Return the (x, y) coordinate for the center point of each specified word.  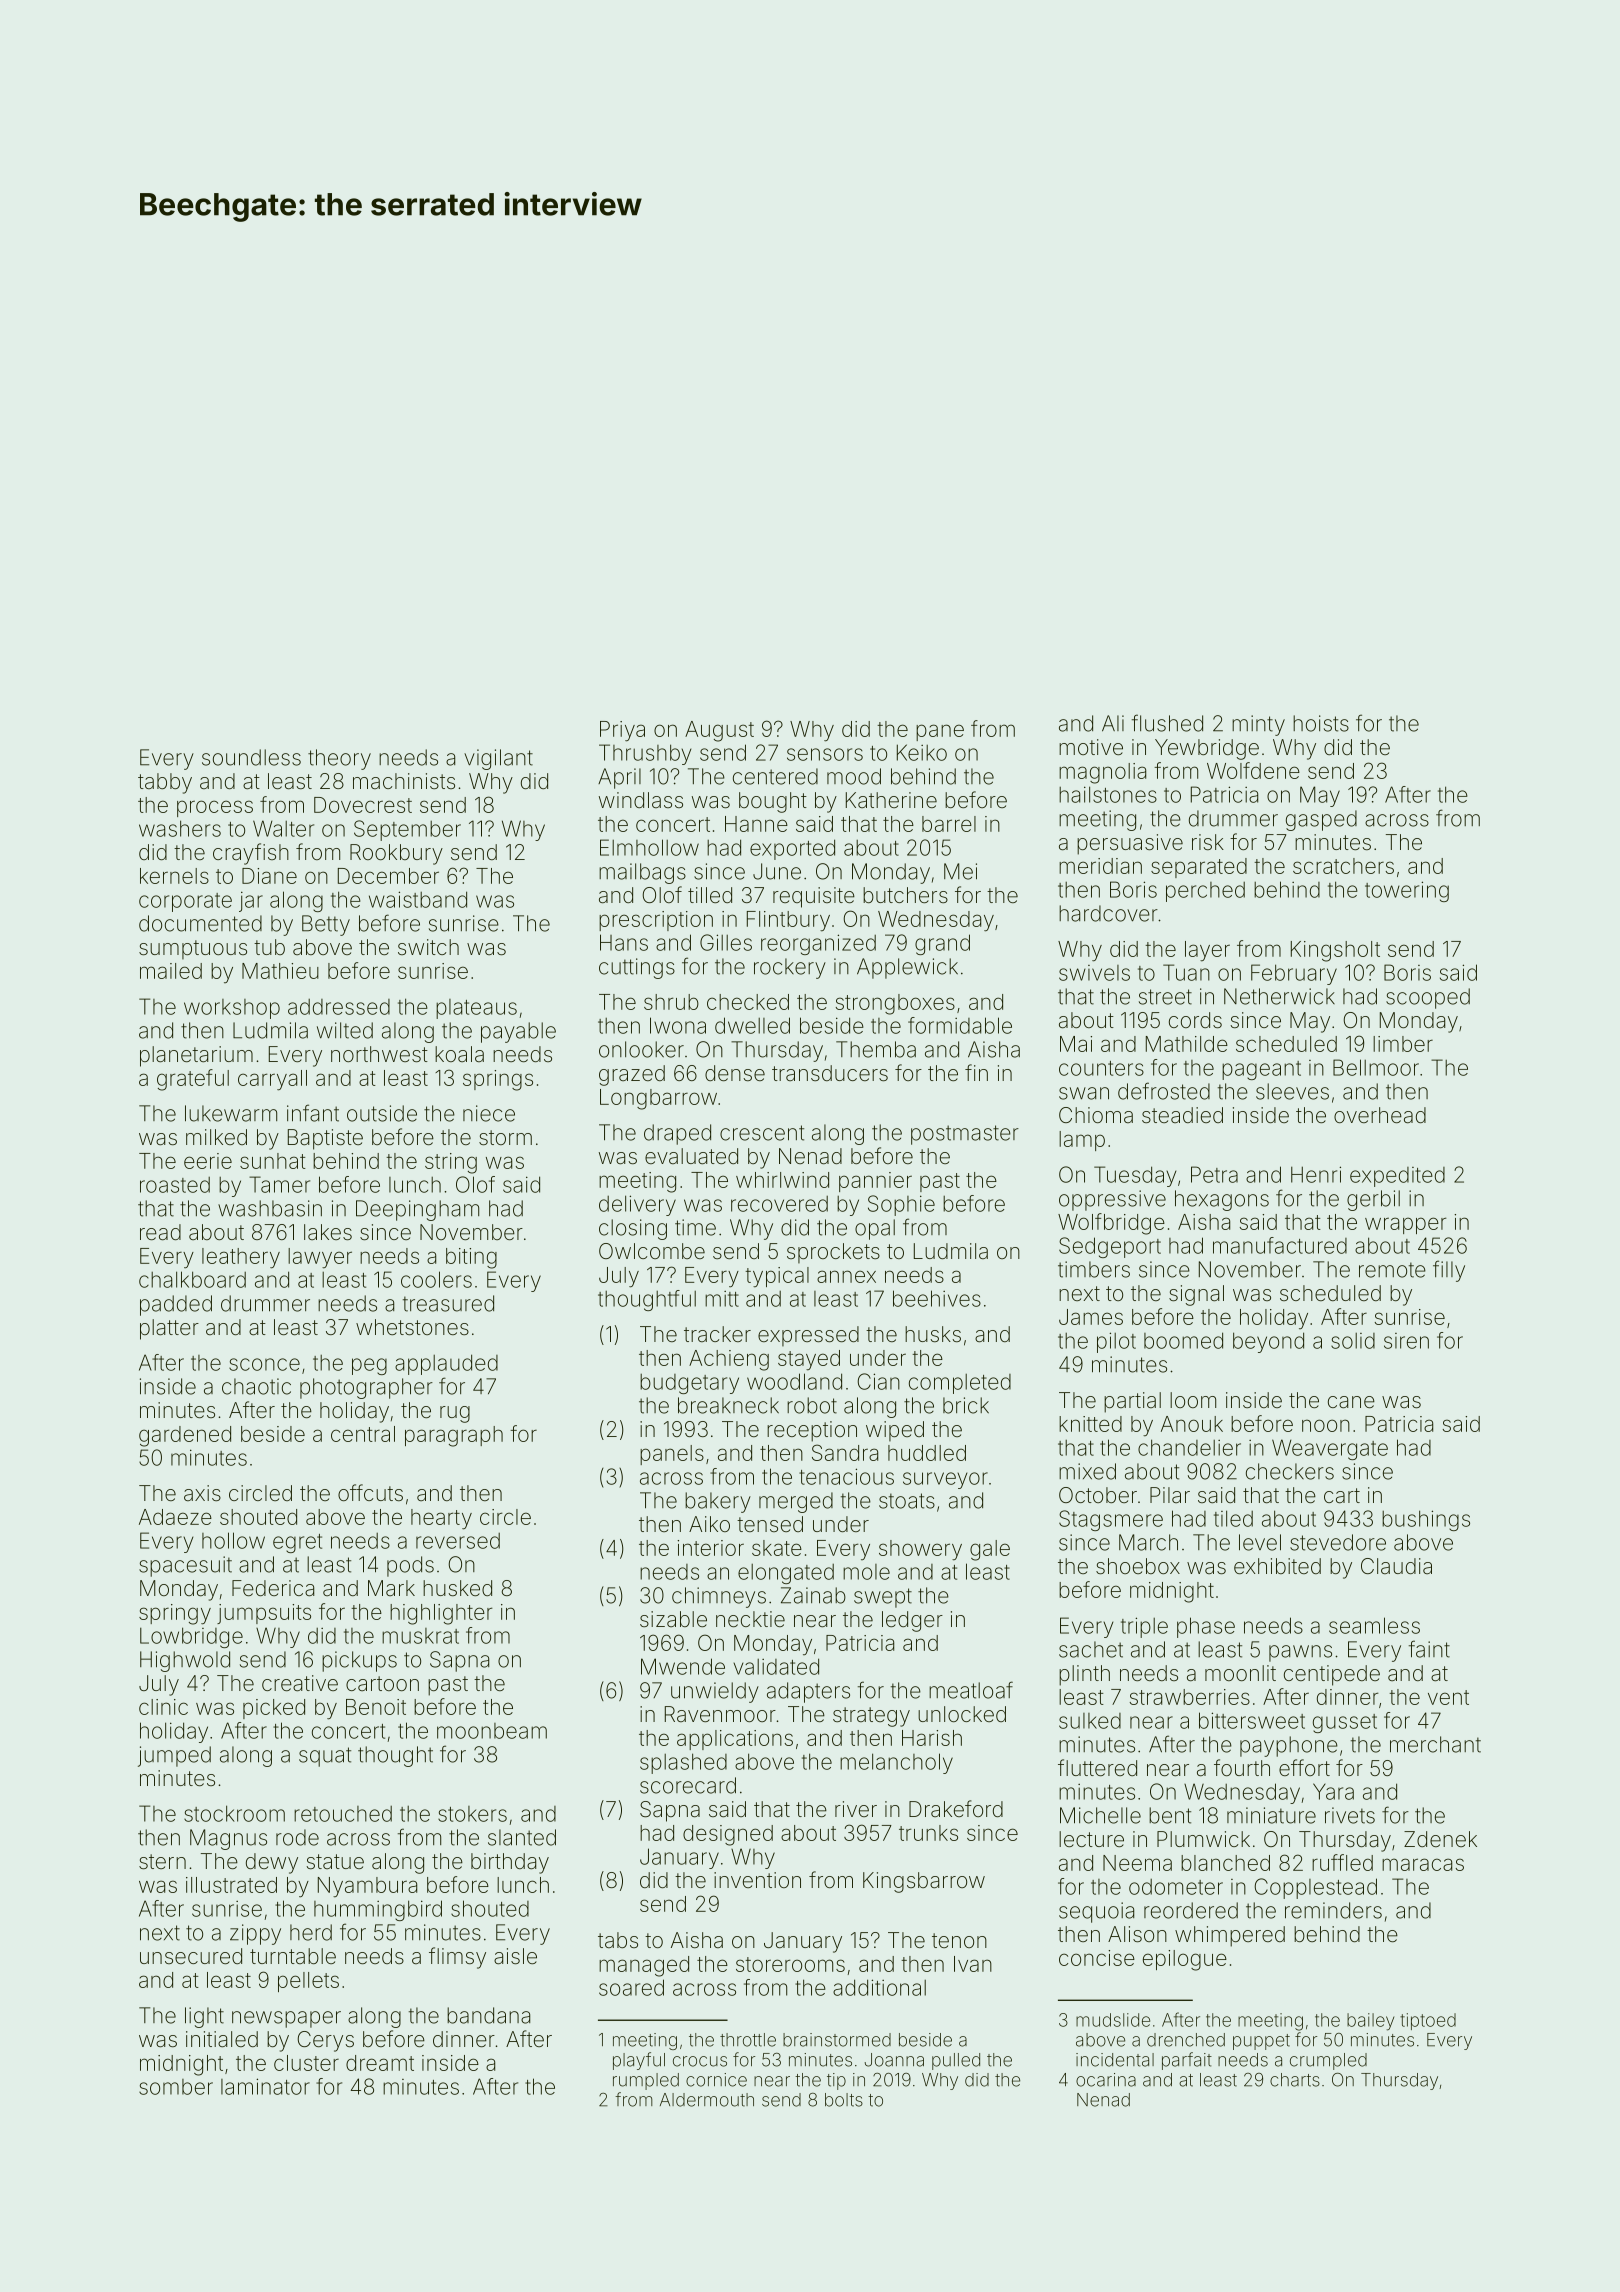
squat (325, 1757)
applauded (446, 1364)
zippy (255, 1934)
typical (777, 1277)
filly (1449, 1271)
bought (773, 802)
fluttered (1097, 1767)
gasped (1321, 820)
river (856, 1809)
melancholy (896, 1763)
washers (180, 828)
